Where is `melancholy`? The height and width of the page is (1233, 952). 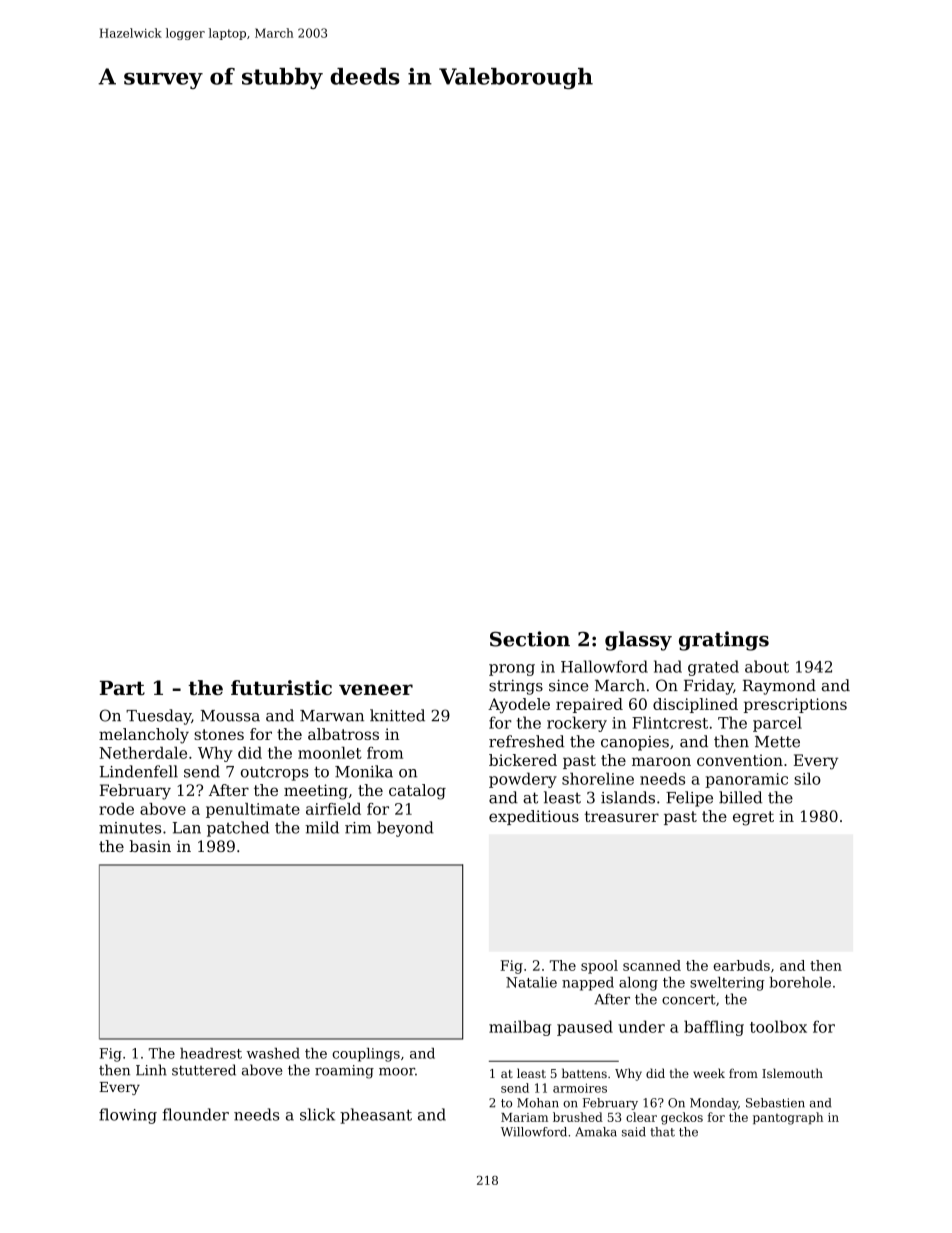 melancholy is located at coordinates (144, 736).
